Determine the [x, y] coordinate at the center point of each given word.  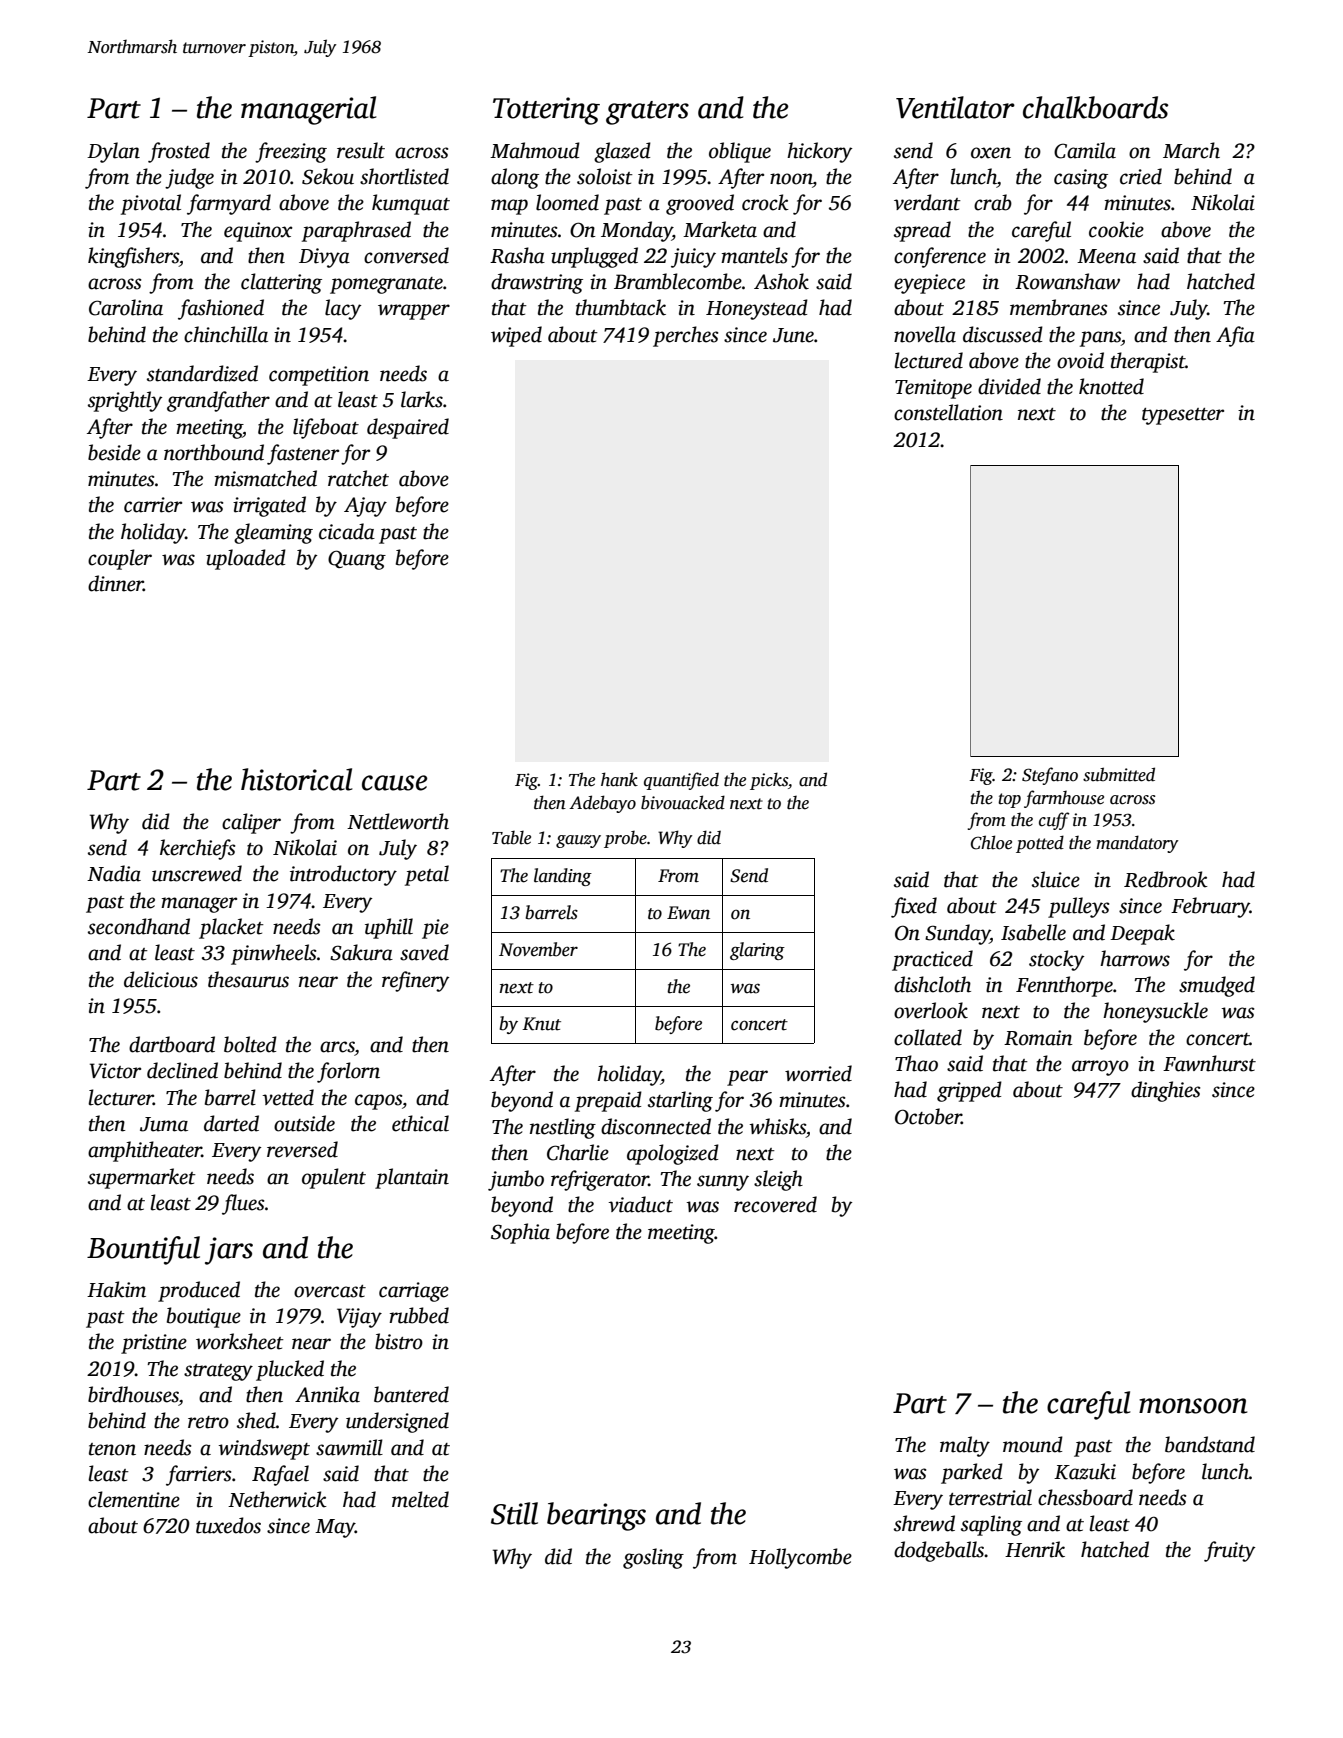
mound [1033, 1444]
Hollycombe [800, 1558]
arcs [337, 1047]
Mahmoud [535, 150]
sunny [723, 1183]
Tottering [546, 111]
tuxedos [228, 1525]
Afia [1235, 336]
